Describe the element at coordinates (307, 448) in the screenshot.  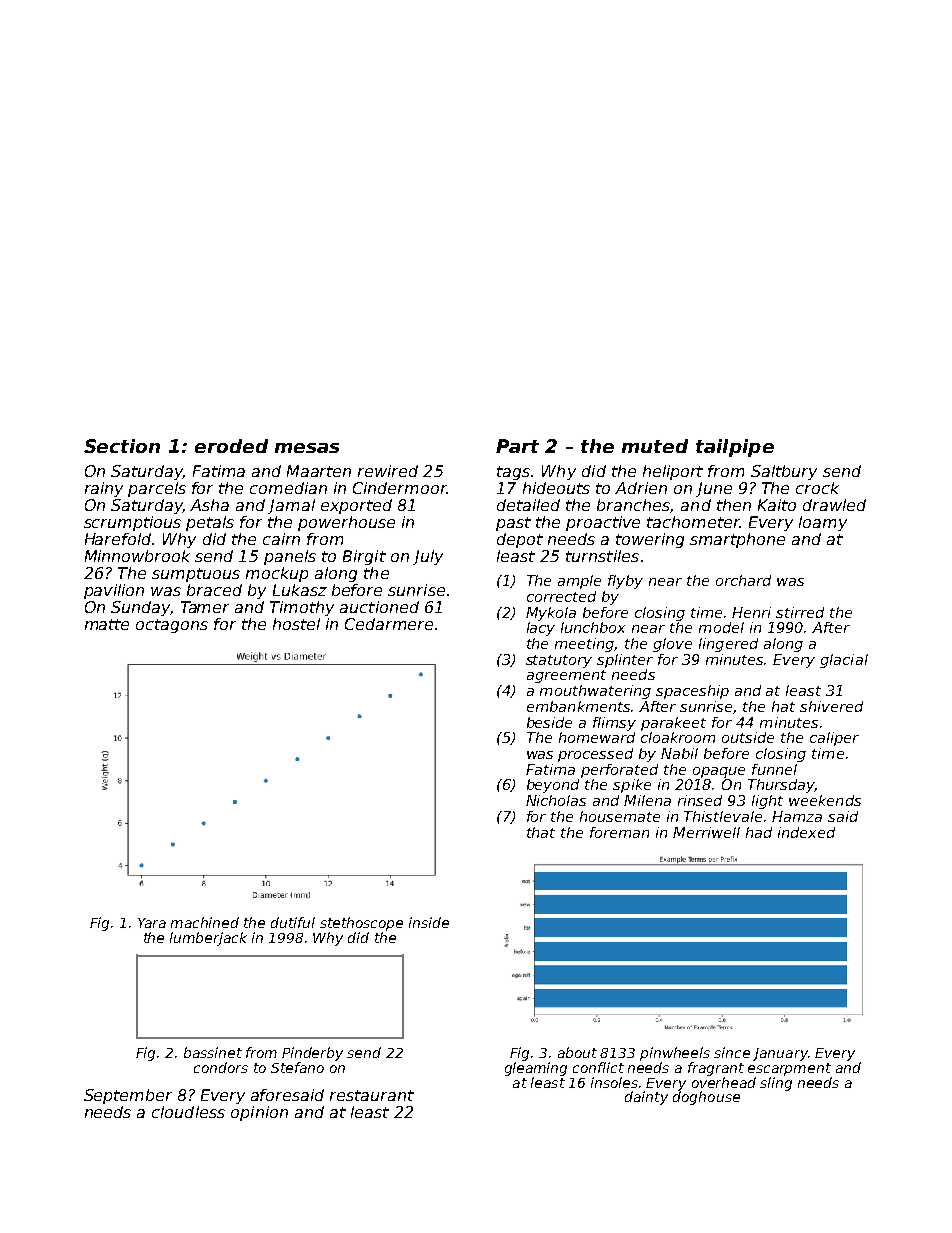
I see `mesas` at that location.
